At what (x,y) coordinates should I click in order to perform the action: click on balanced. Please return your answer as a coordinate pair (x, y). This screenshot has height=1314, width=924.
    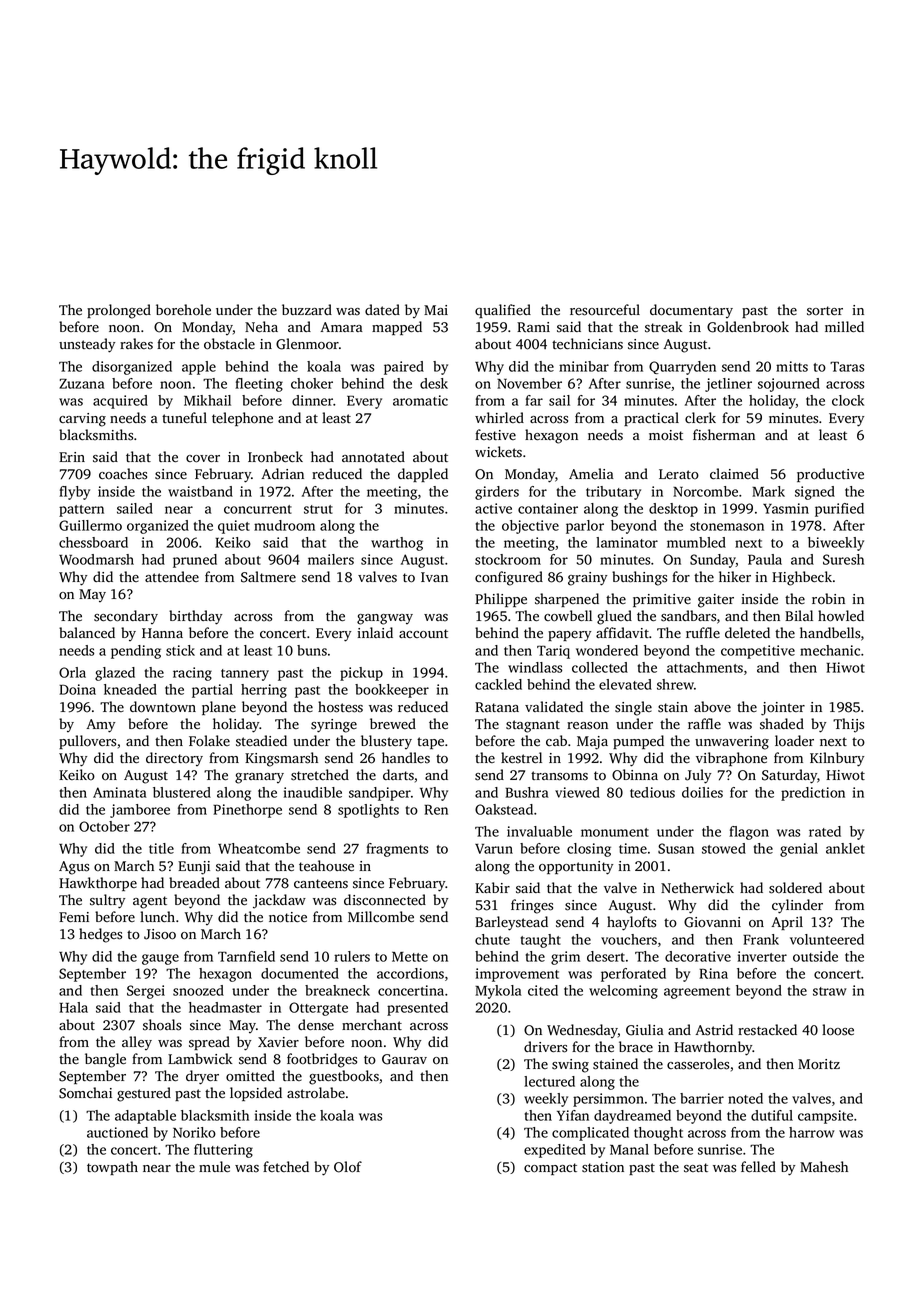
    Looking at the image, I should click on (87, 632).
